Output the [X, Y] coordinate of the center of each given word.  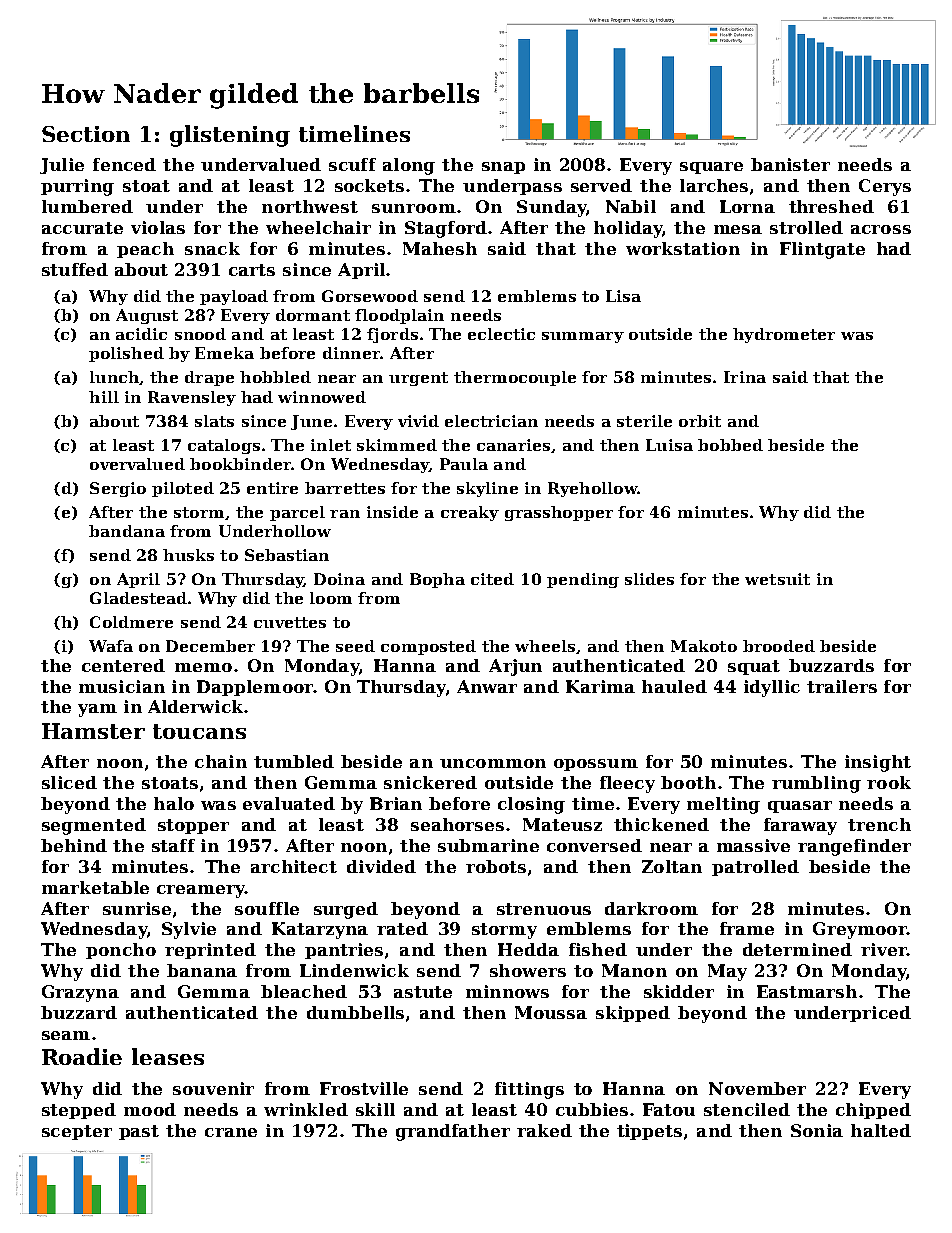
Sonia [817, 1130]
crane [231, 1132]
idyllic [772, 688]
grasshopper [559, 513]
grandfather [453, 1132]
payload [234, 297]
